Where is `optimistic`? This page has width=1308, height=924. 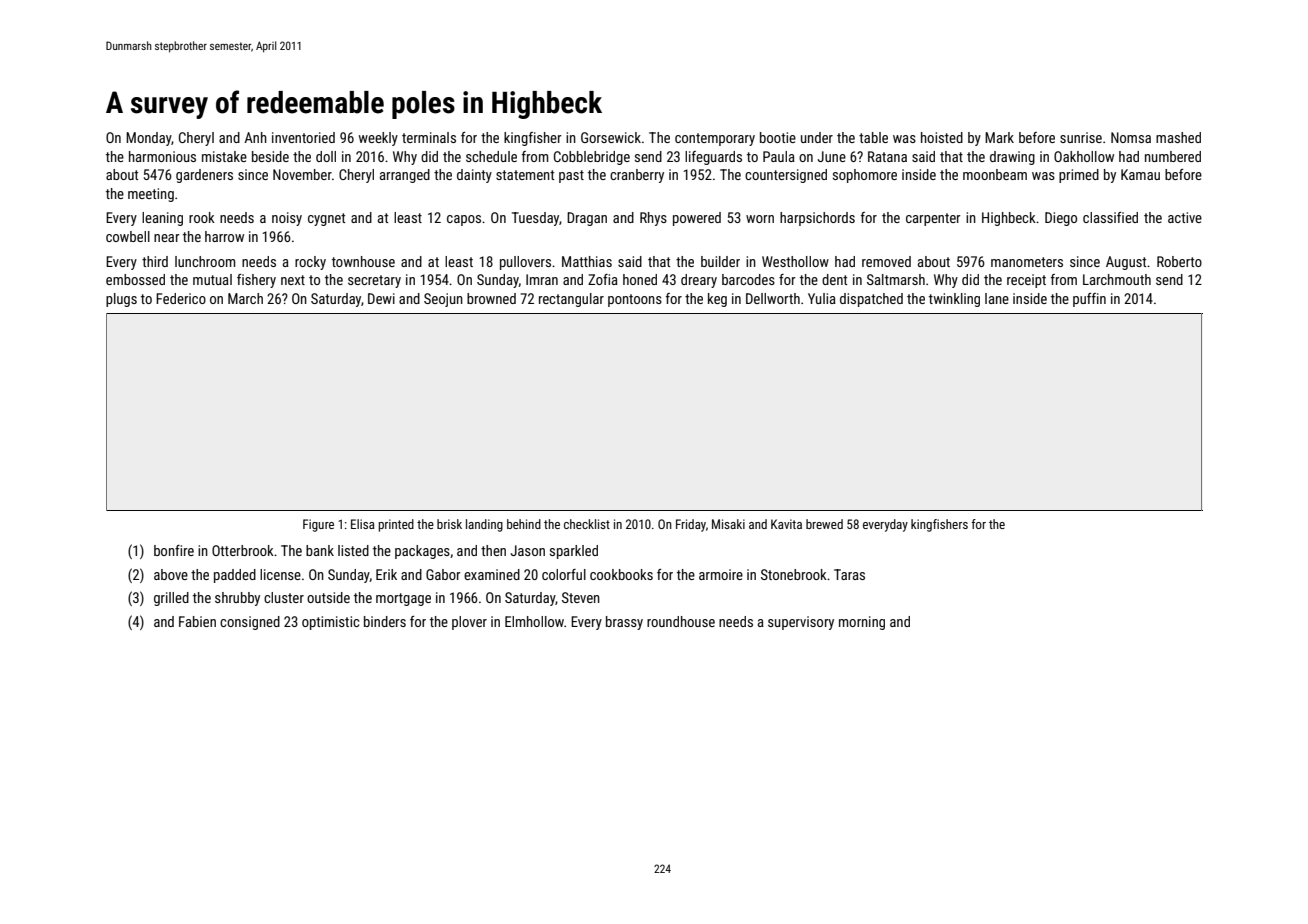
optimistic is located at coordinates (330, 623).
